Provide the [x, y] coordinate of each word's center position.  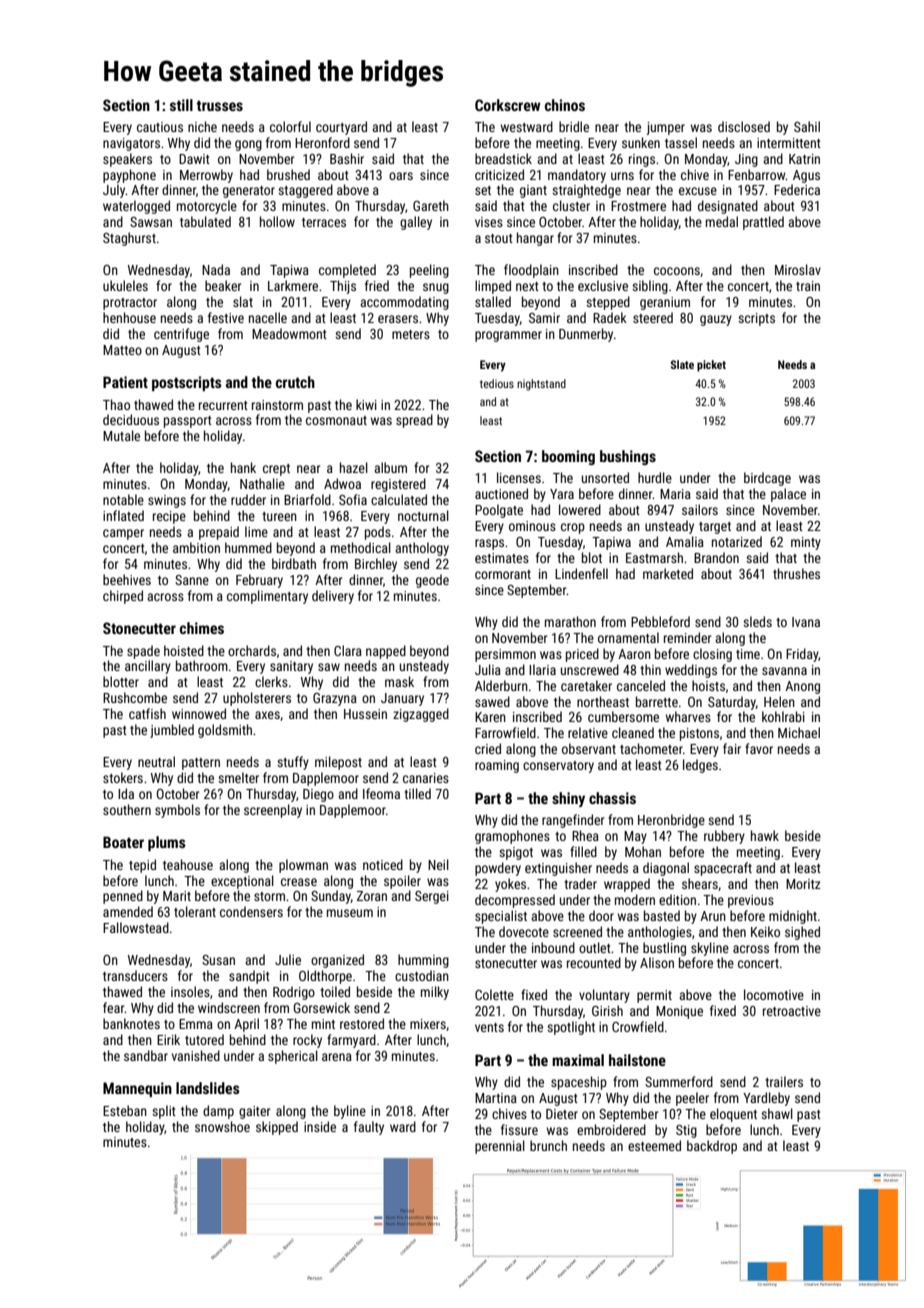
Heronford [322, 142]
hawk [765, 835]
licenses [519, 477]
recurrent [223, 405]
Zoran [372, 896]
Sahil [807, 126]
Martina [496, 1098]
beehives [127, 579]
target [715, 528]
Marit [177, 896]
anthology [422, 549]
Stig [686, 1131]
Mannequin [137, 1089]
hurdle [655, 477]
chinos [565, 105]
